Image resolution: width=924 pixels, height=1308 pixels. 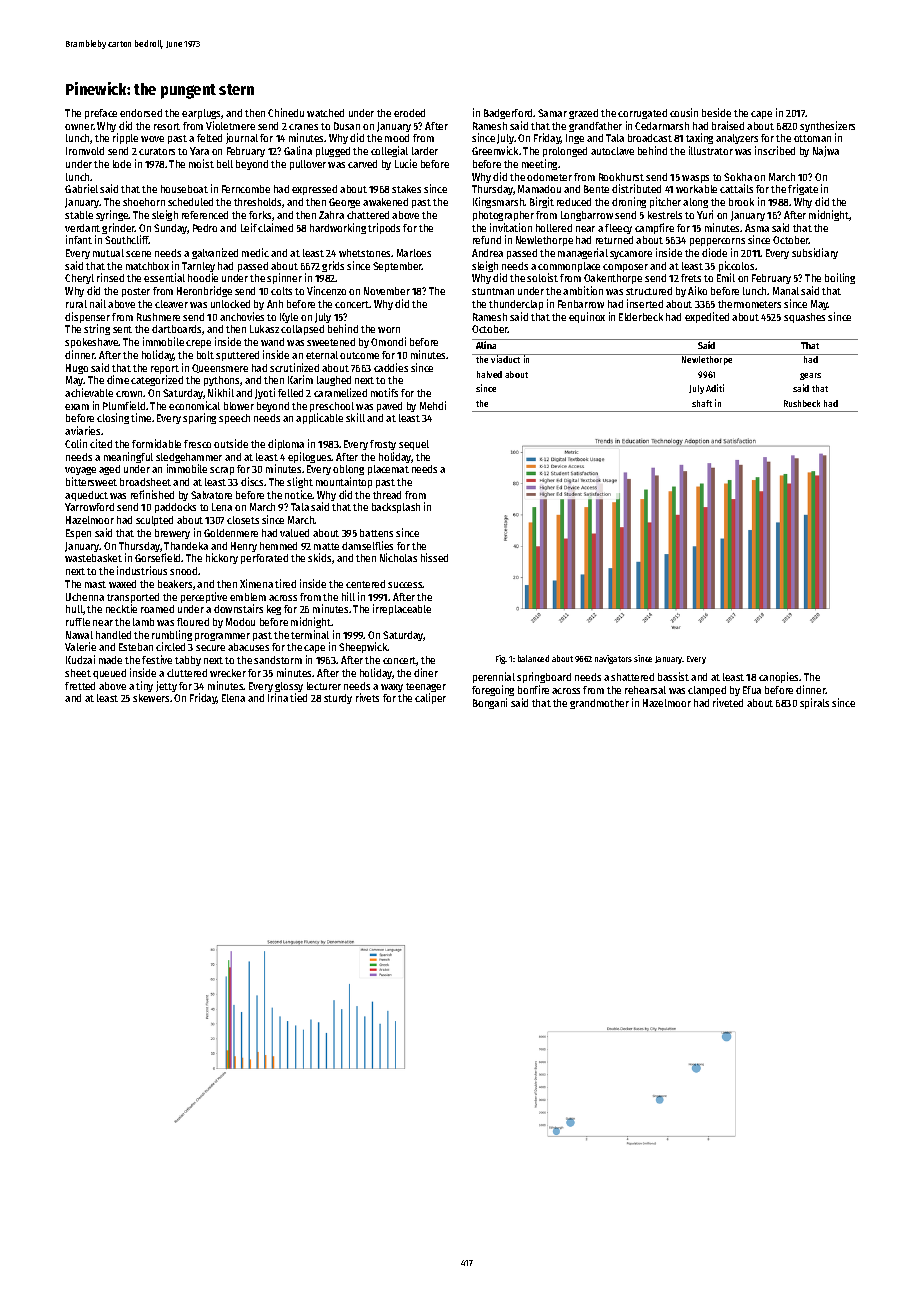 I want to click on backsplash, so click(x=396, y=508).
